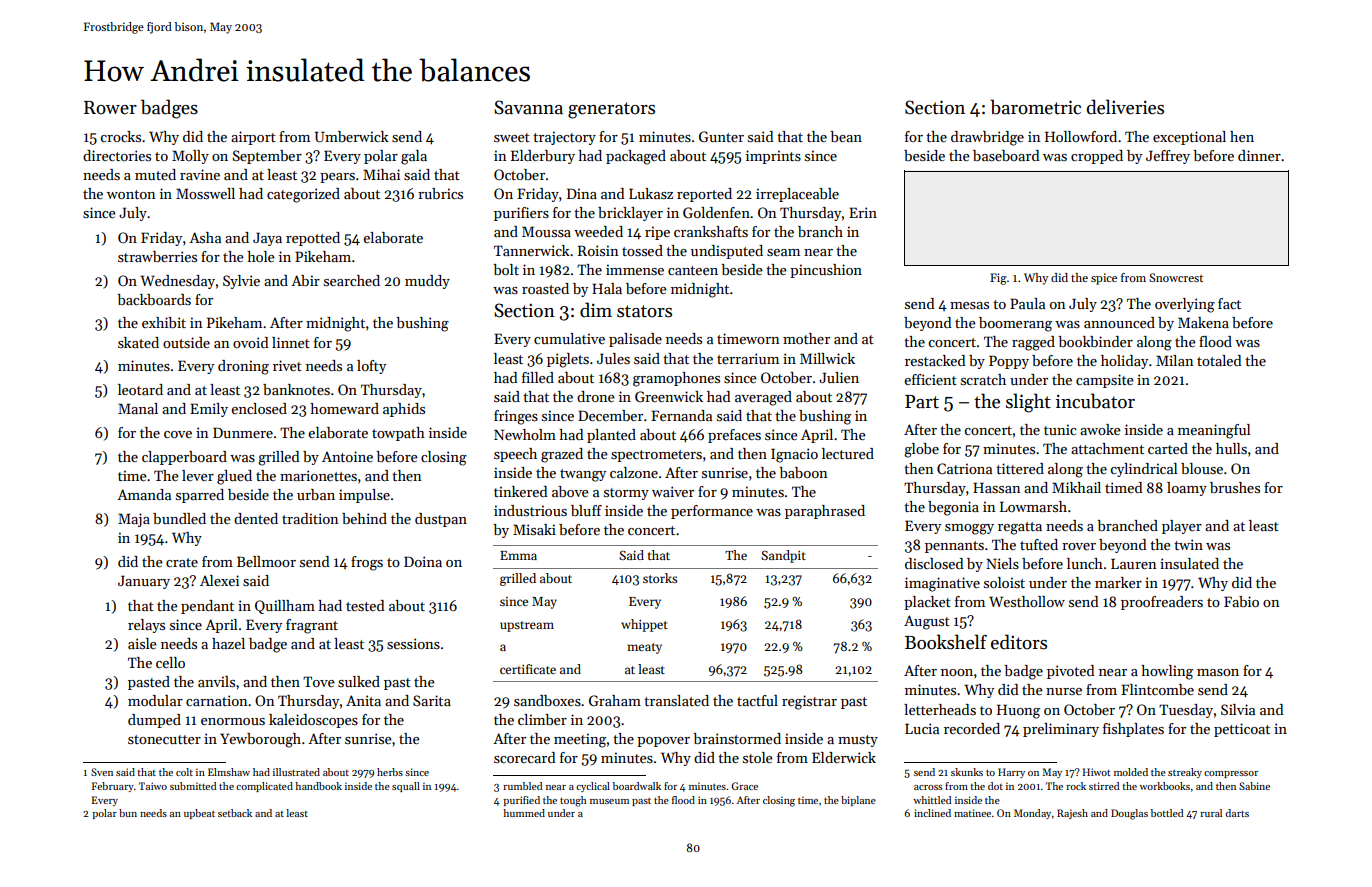 The height and width of the screenshot is (887, 1372). I want to click on terrarium, so click(748, 358).
